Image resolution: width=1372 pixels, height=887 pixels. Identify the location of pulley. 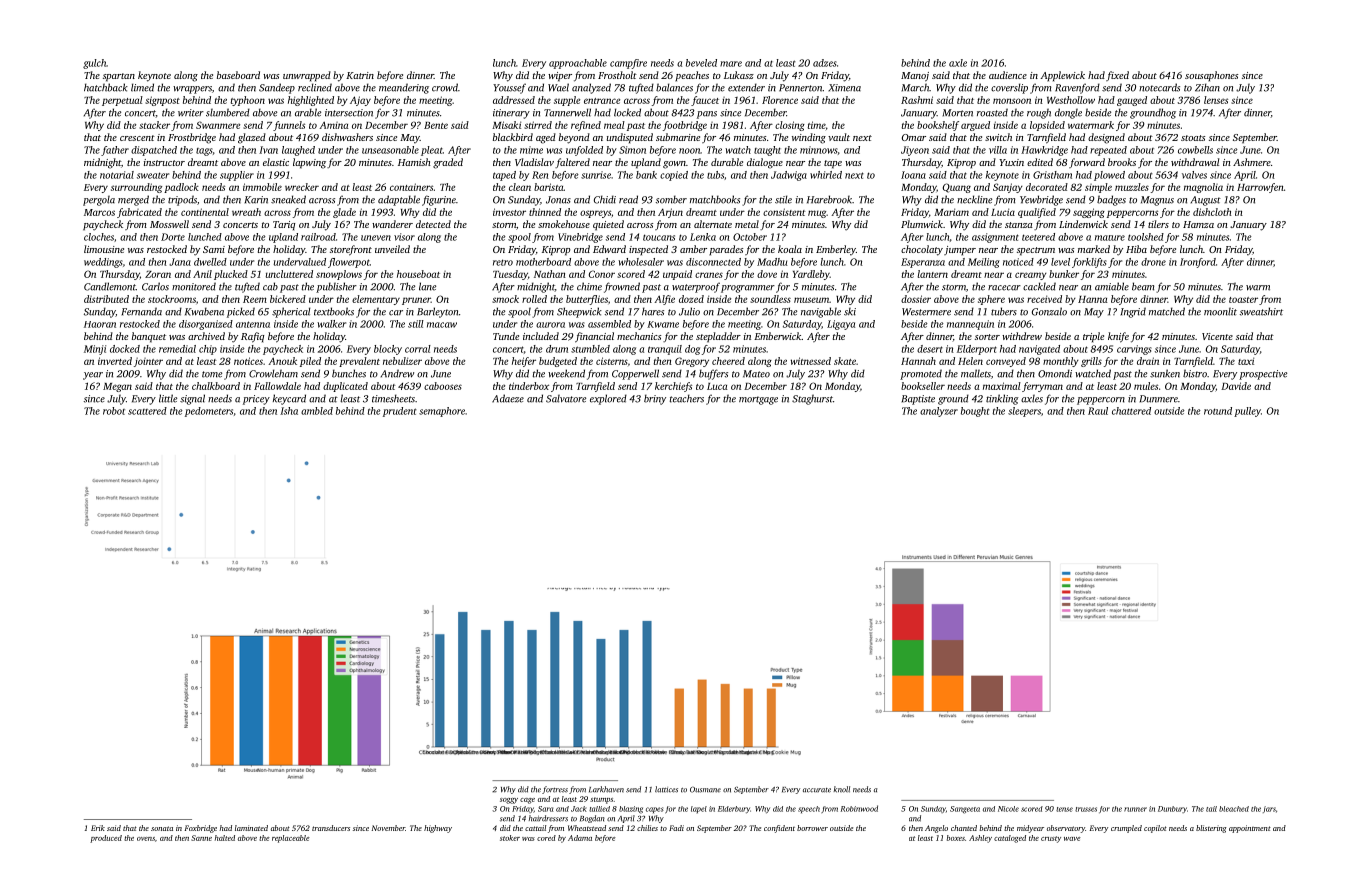
(1247, 412).
